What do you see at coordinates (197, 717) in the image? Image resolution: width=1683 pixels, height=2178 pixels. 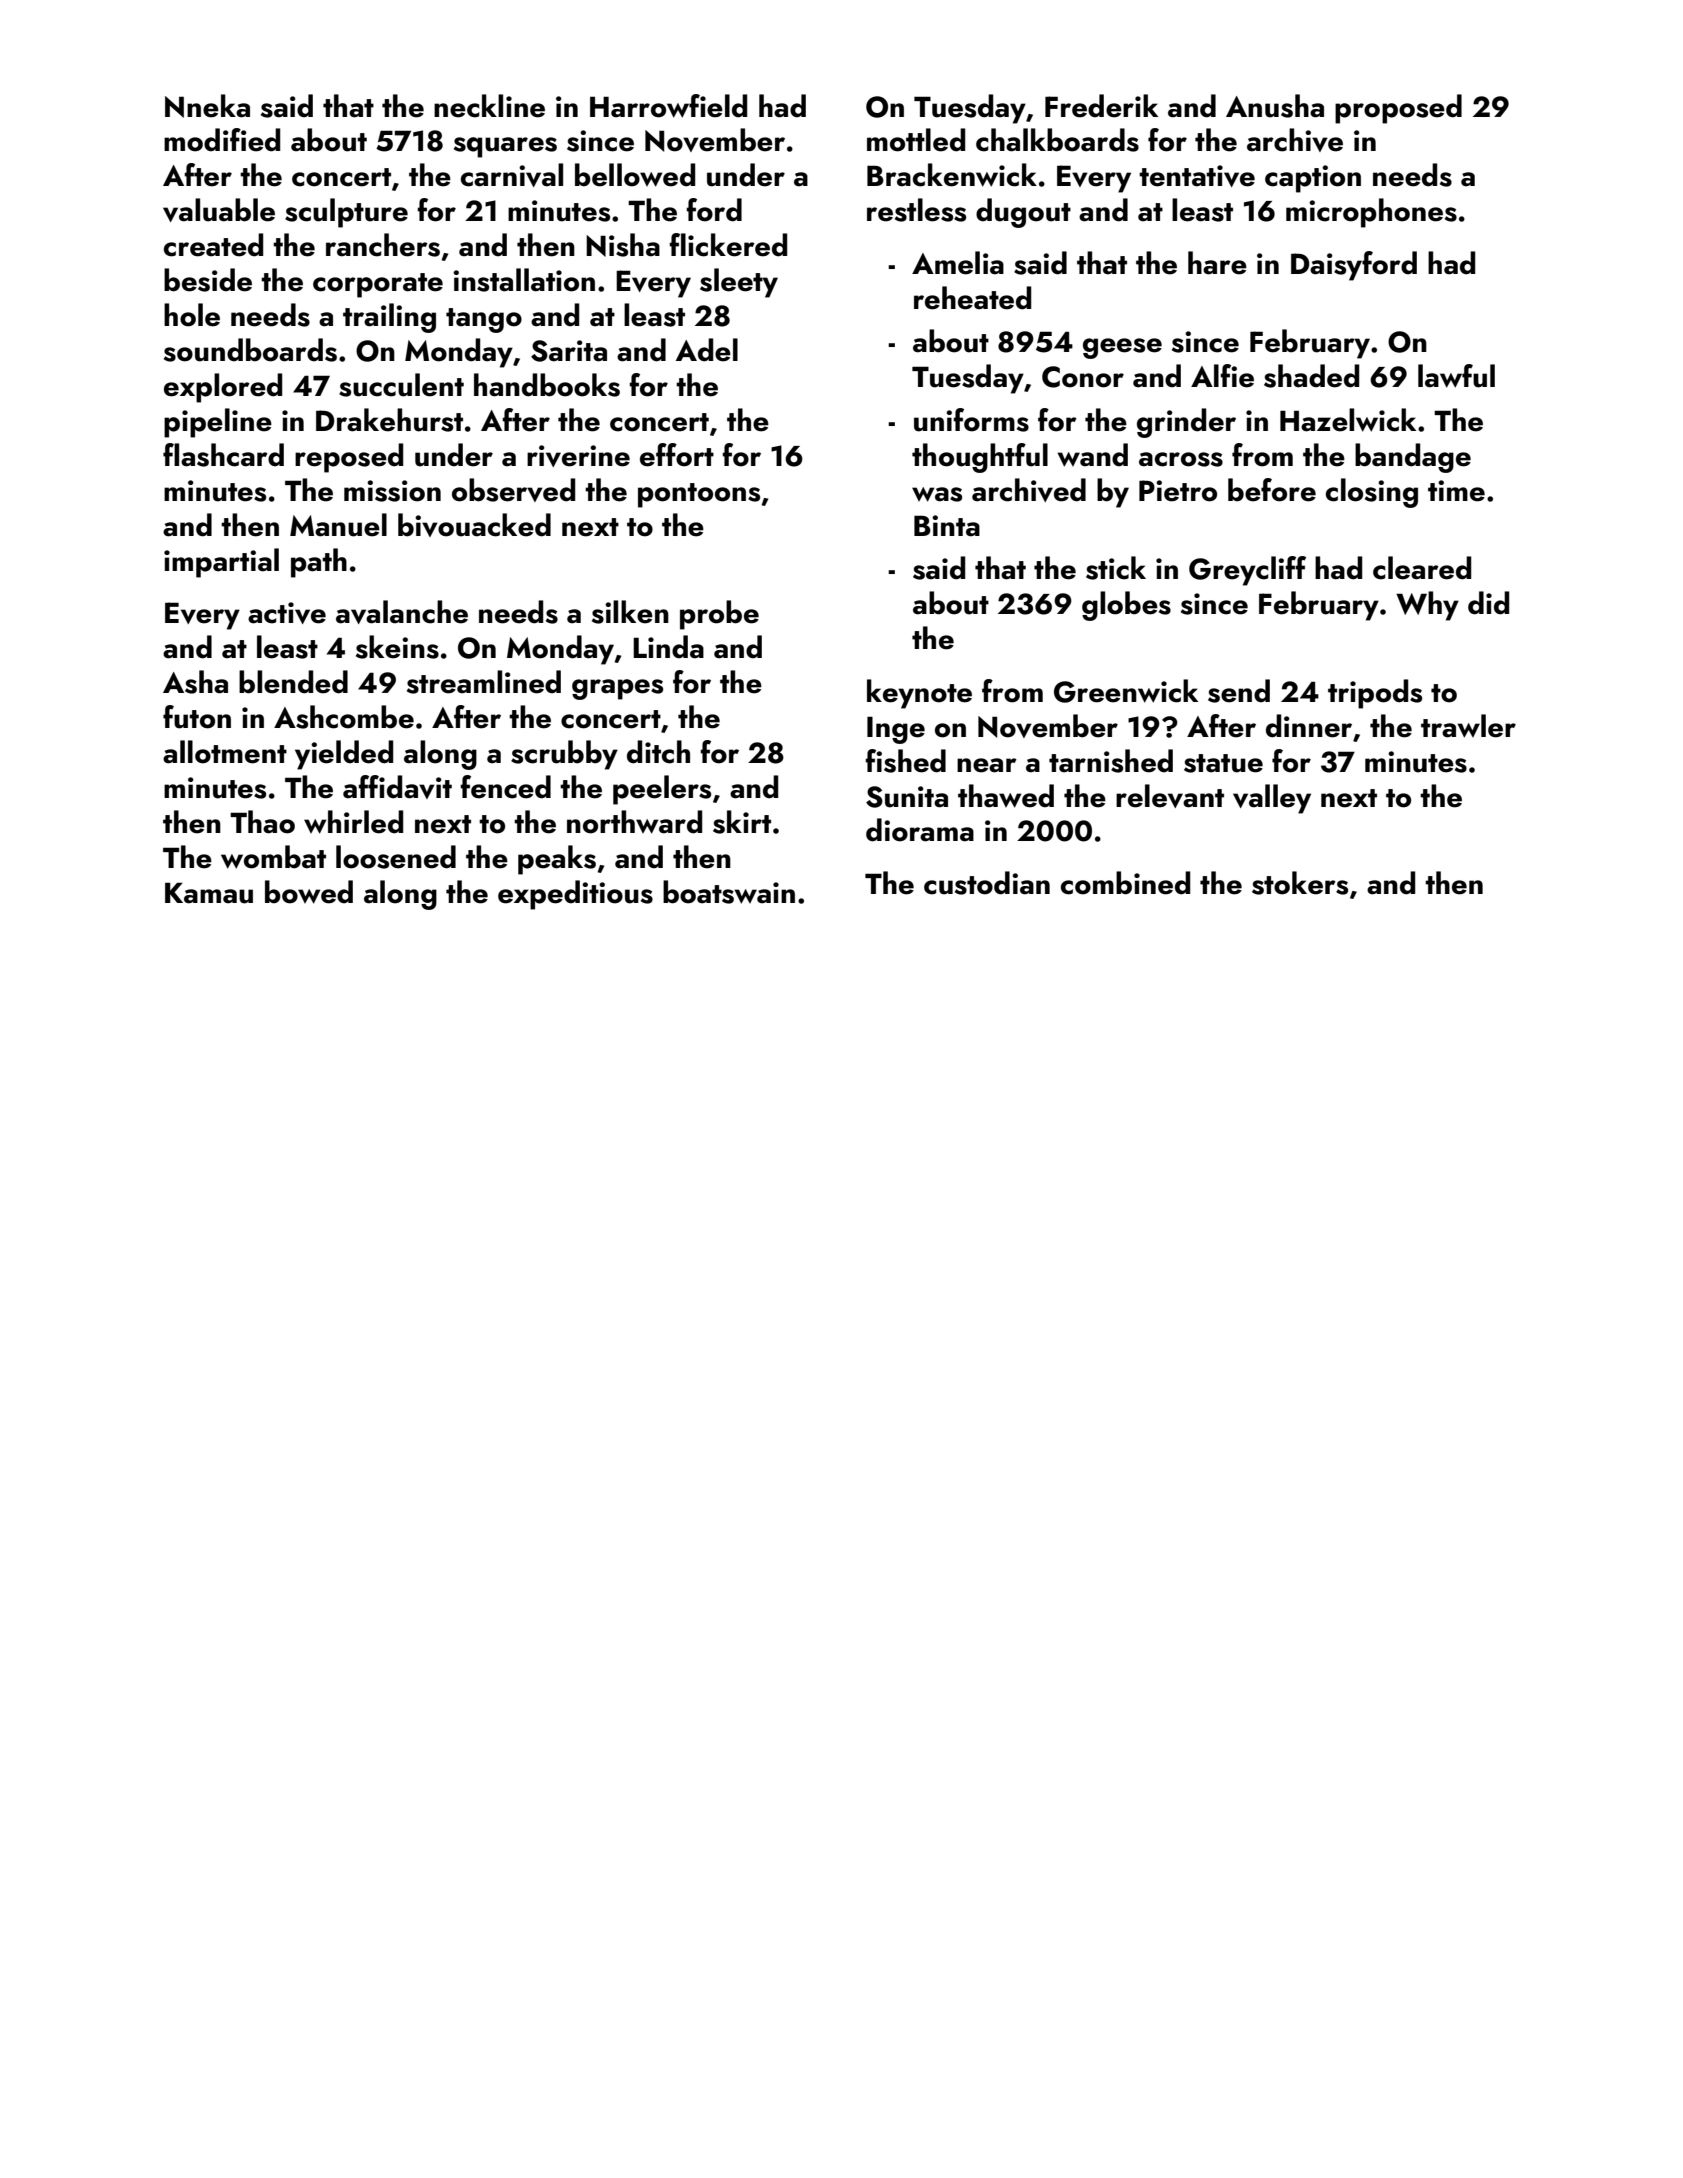 I see `futon` at bounding box center [197, 717].
